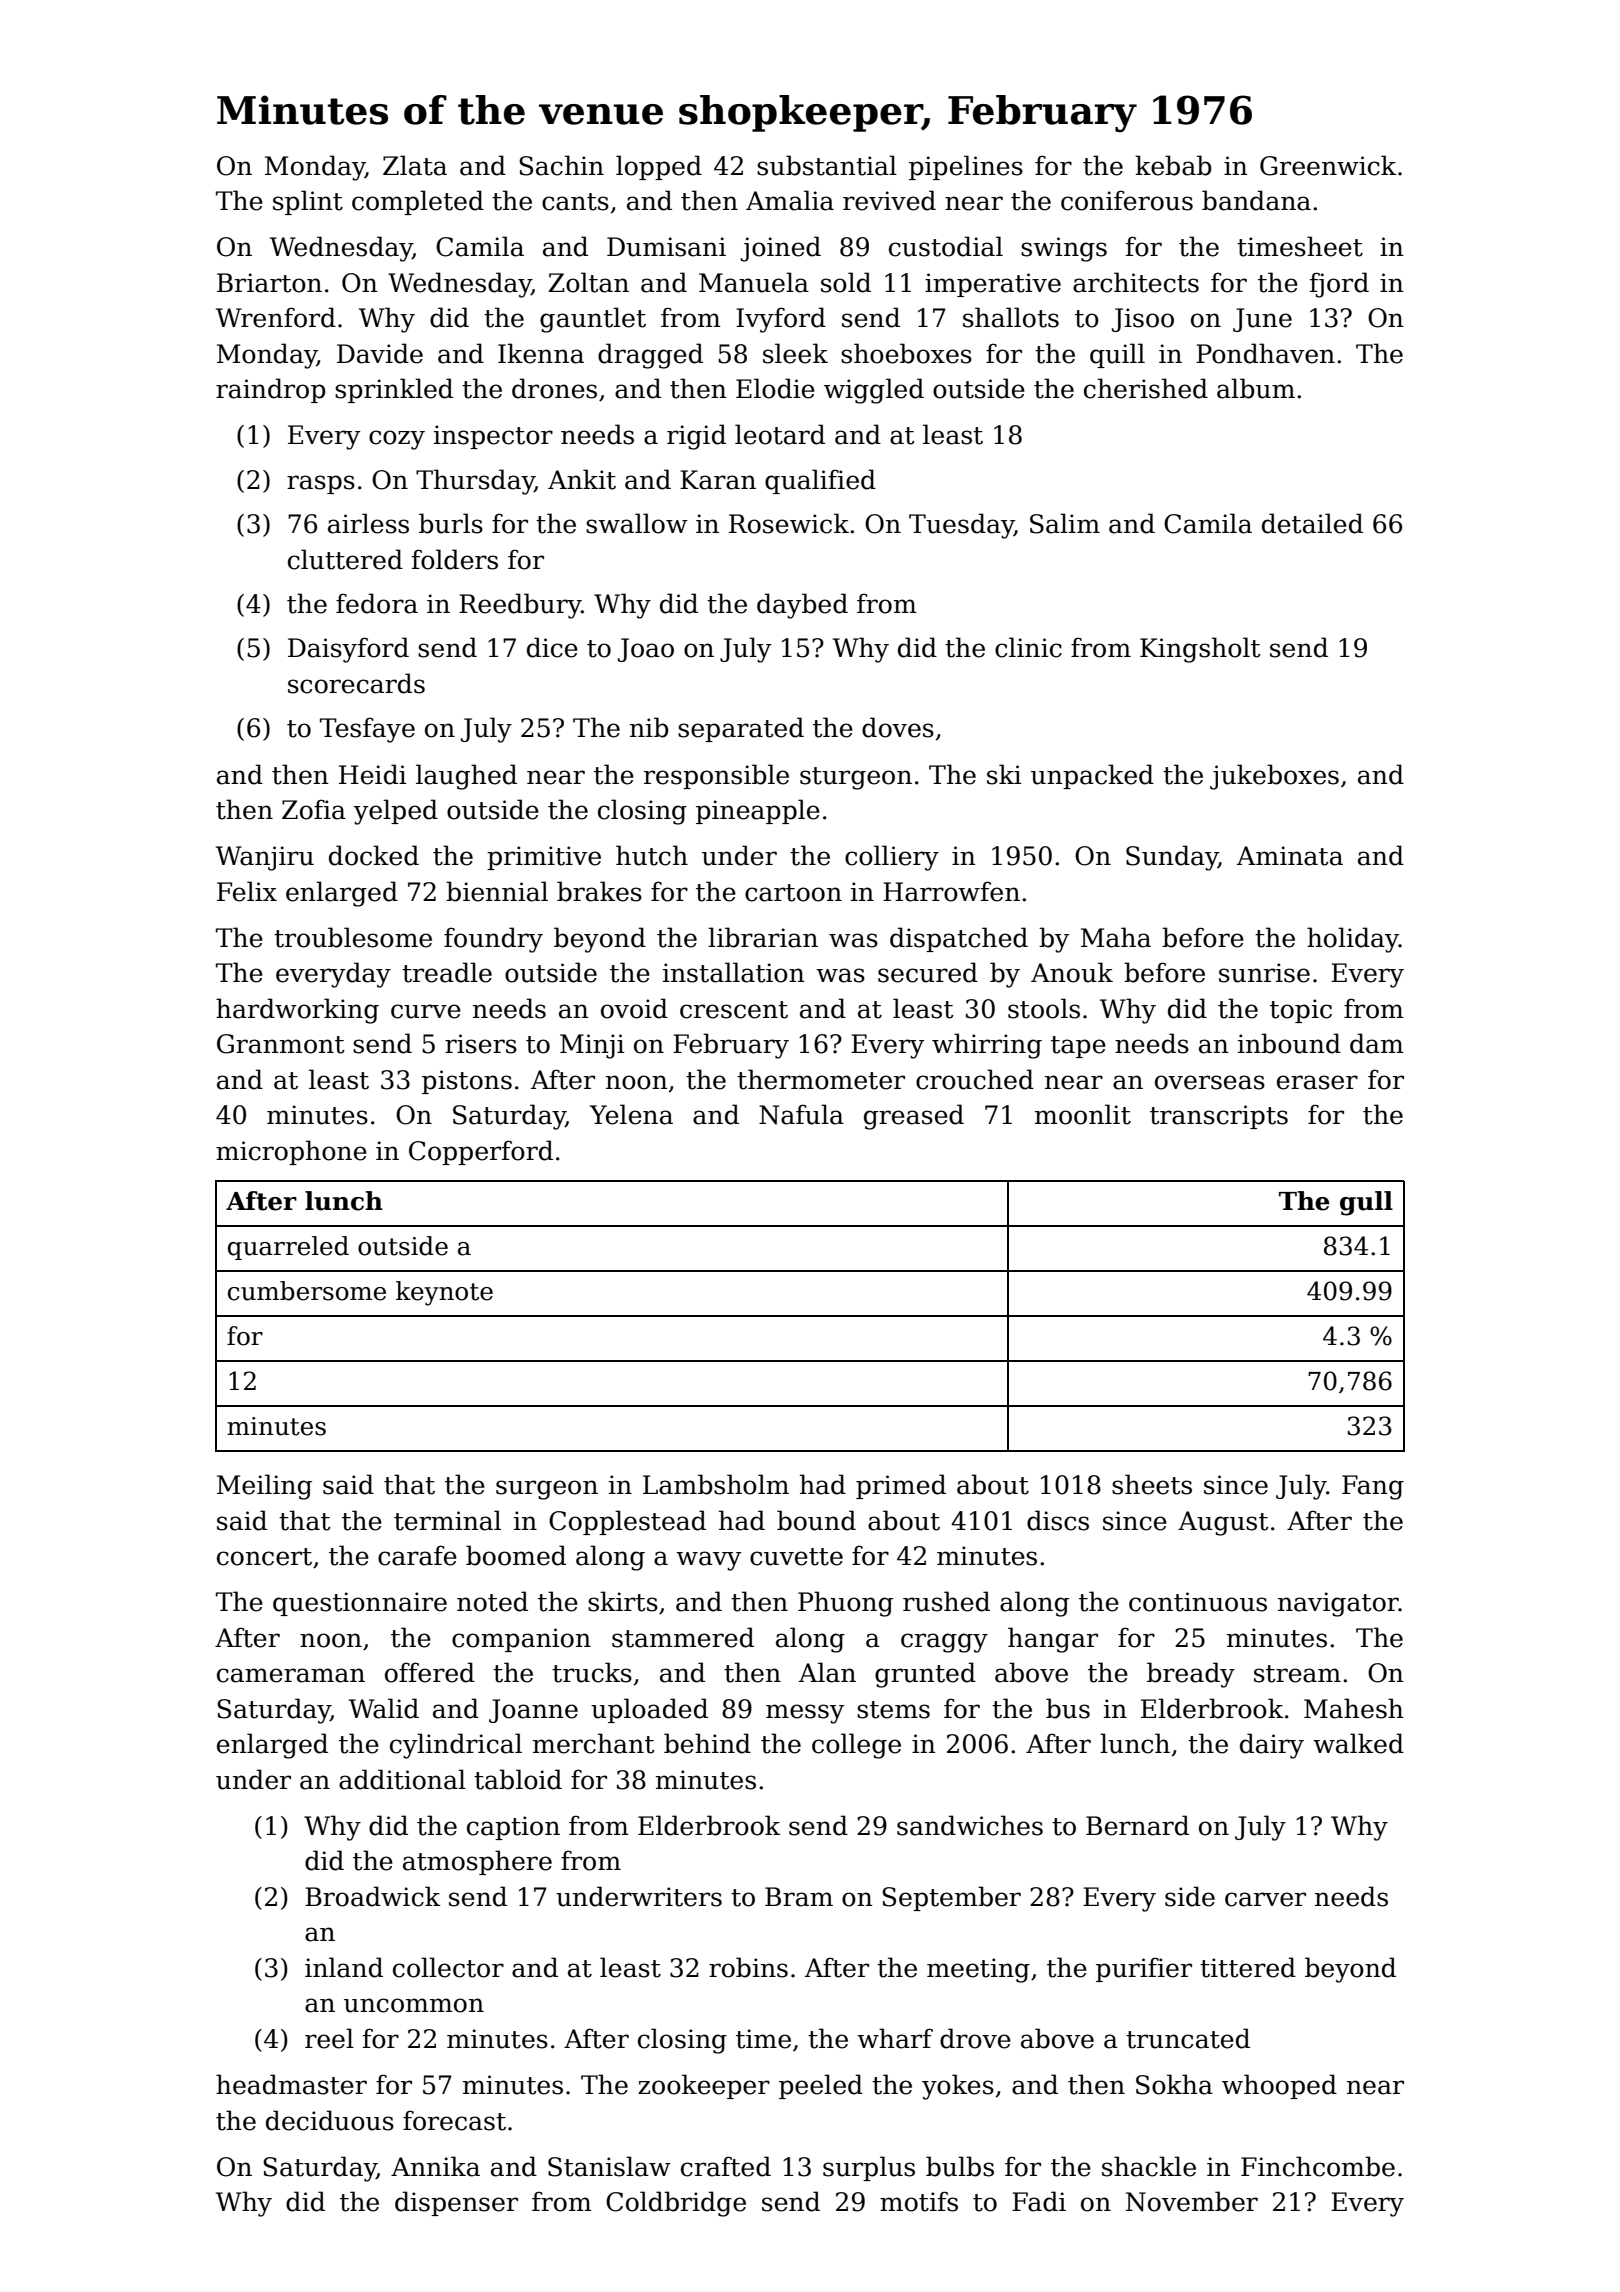 This screenshot has width=1620, height=2292. I want to click on inland, so click(344, 1967).
